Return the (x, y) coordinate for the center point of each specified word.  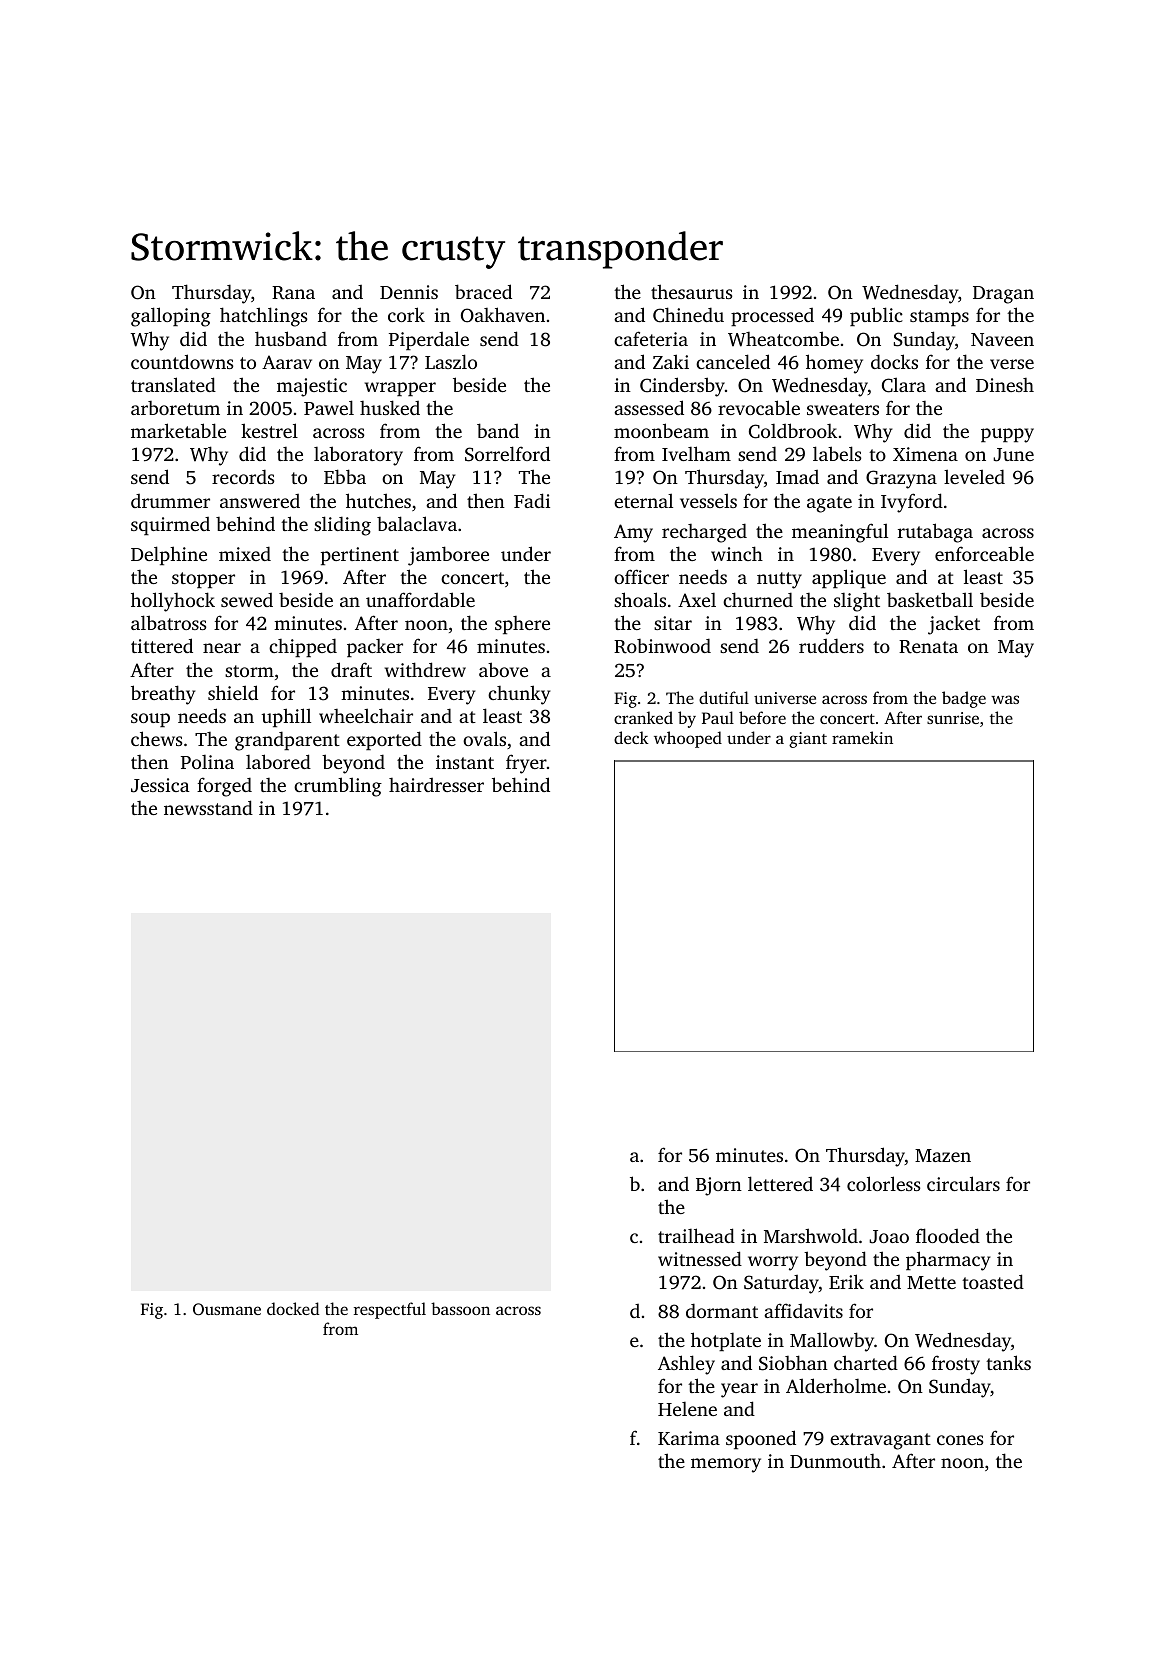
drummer (170, 501)
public (876, 316)
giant (808, 740)
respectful (390, 1310)
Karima (689, 1438)
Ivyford (912, 503)
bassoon (460, 1308)
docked (293, 1308)
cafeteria (651, 338)
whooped (688, 739)
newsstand (208, 807)
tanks (1008, 1362)
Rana (293, 293)
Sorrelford (507, 454)
